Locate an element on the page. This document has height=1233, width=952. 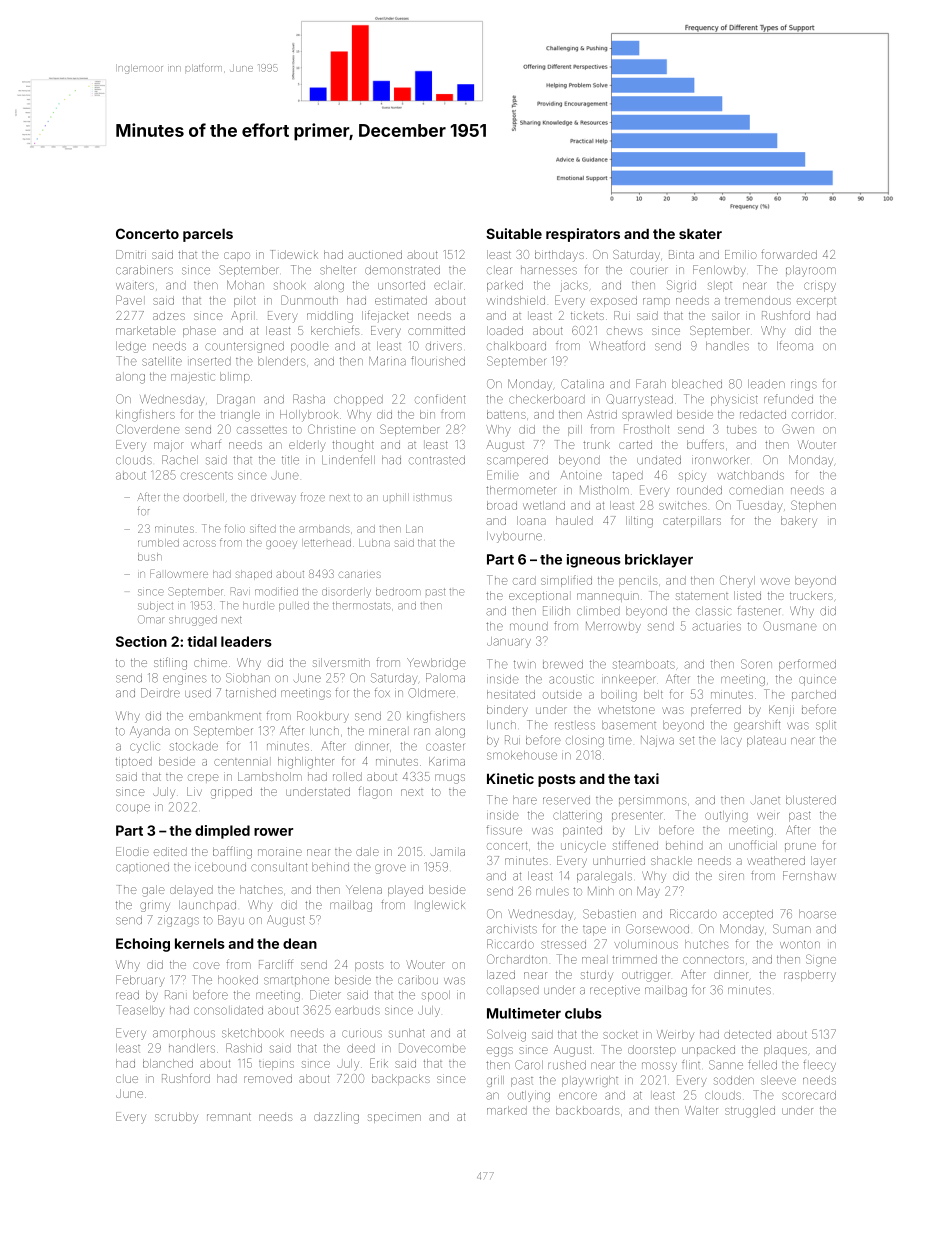
estimated is located at coordinates (401, 300).
